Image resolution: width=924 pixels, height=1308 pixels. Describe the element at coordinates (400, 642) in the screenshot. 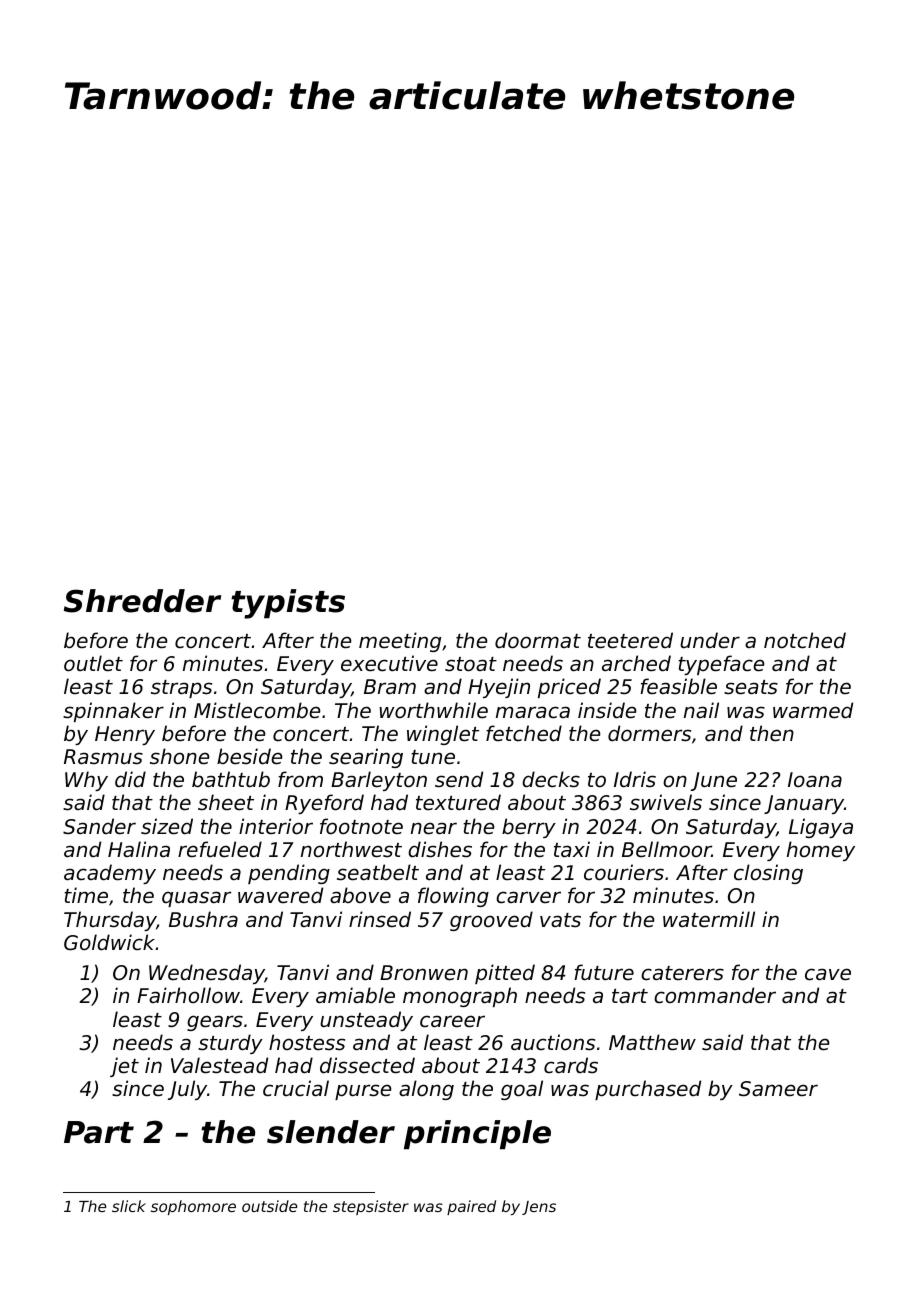

I see `meeting` at that location.
